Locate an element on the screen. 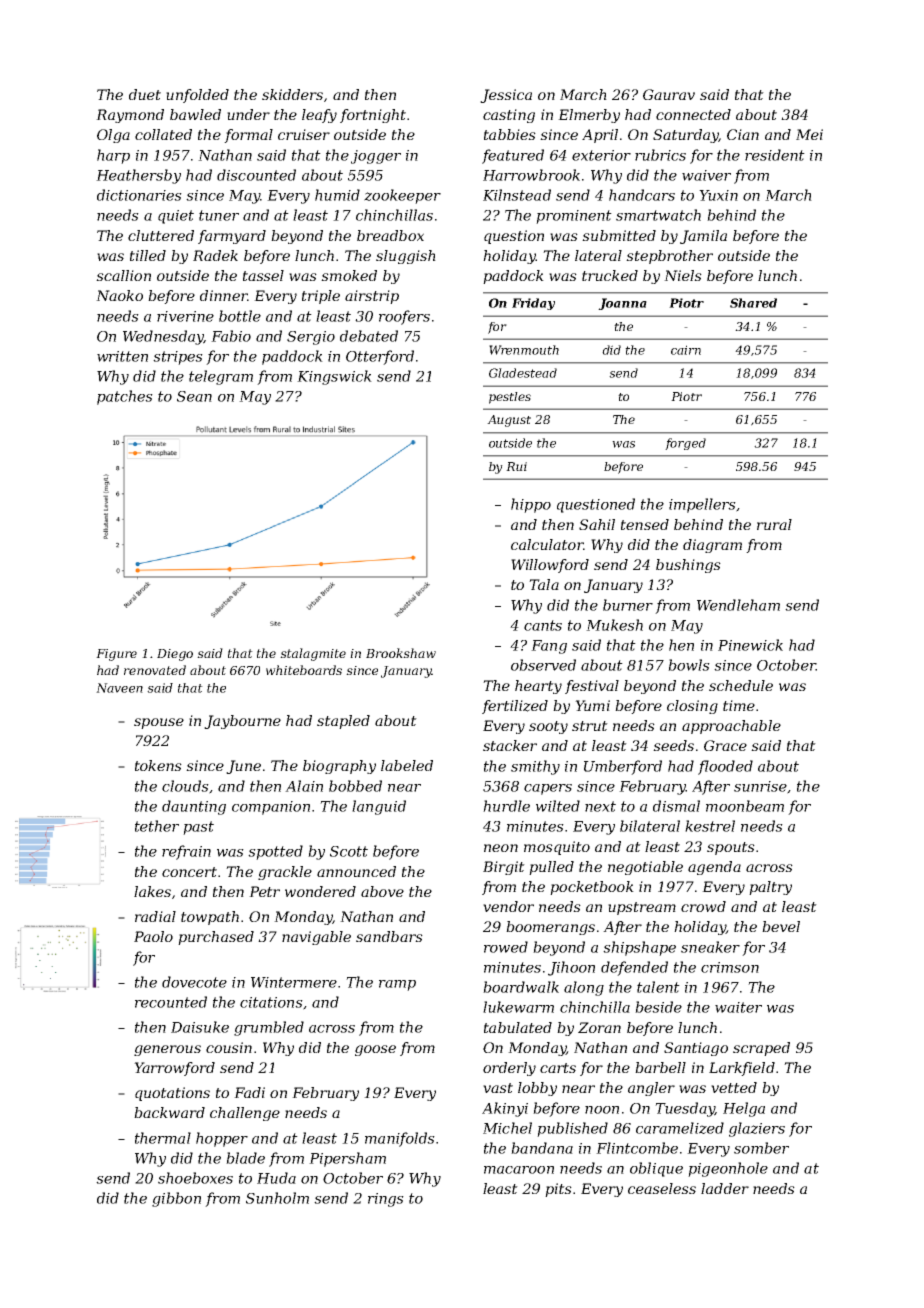 The image size is (924, 1308). rings is located at coordinates (386, 1200).
